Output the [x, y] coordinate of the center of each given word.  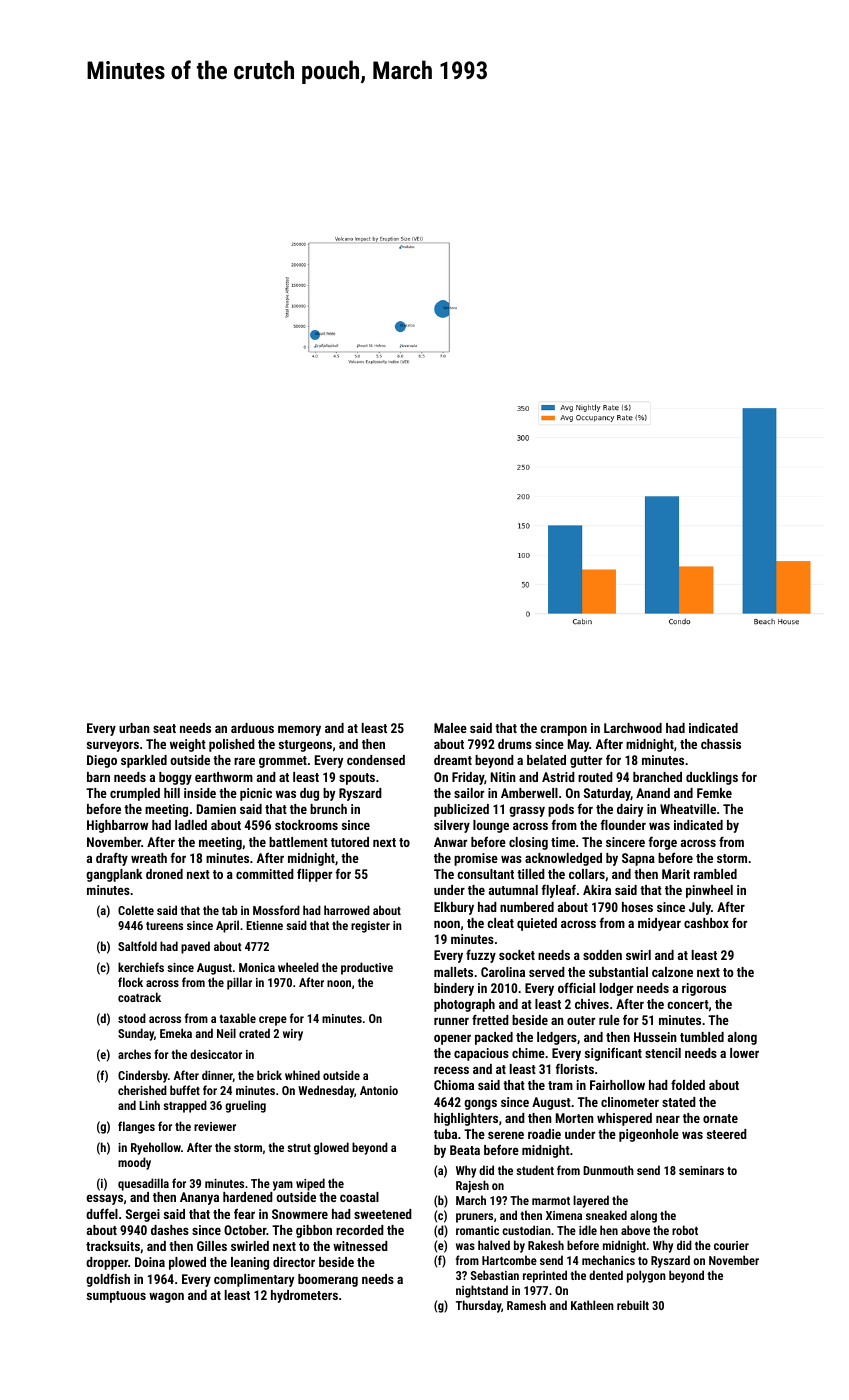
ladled [191, 825]
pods [561, 810]
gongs [480, 1104]
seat [164, 728]
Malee [450, 728]
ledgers [557, 1038]
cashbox [706, 923]
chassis [721, 744]
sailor [469, 793]
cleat [500, 923]
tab [229, 910]
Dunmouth [608, 1170]
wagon [166, 1297]
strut [299, 1148]
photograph [464, 1005]
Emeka [176, 1033]
